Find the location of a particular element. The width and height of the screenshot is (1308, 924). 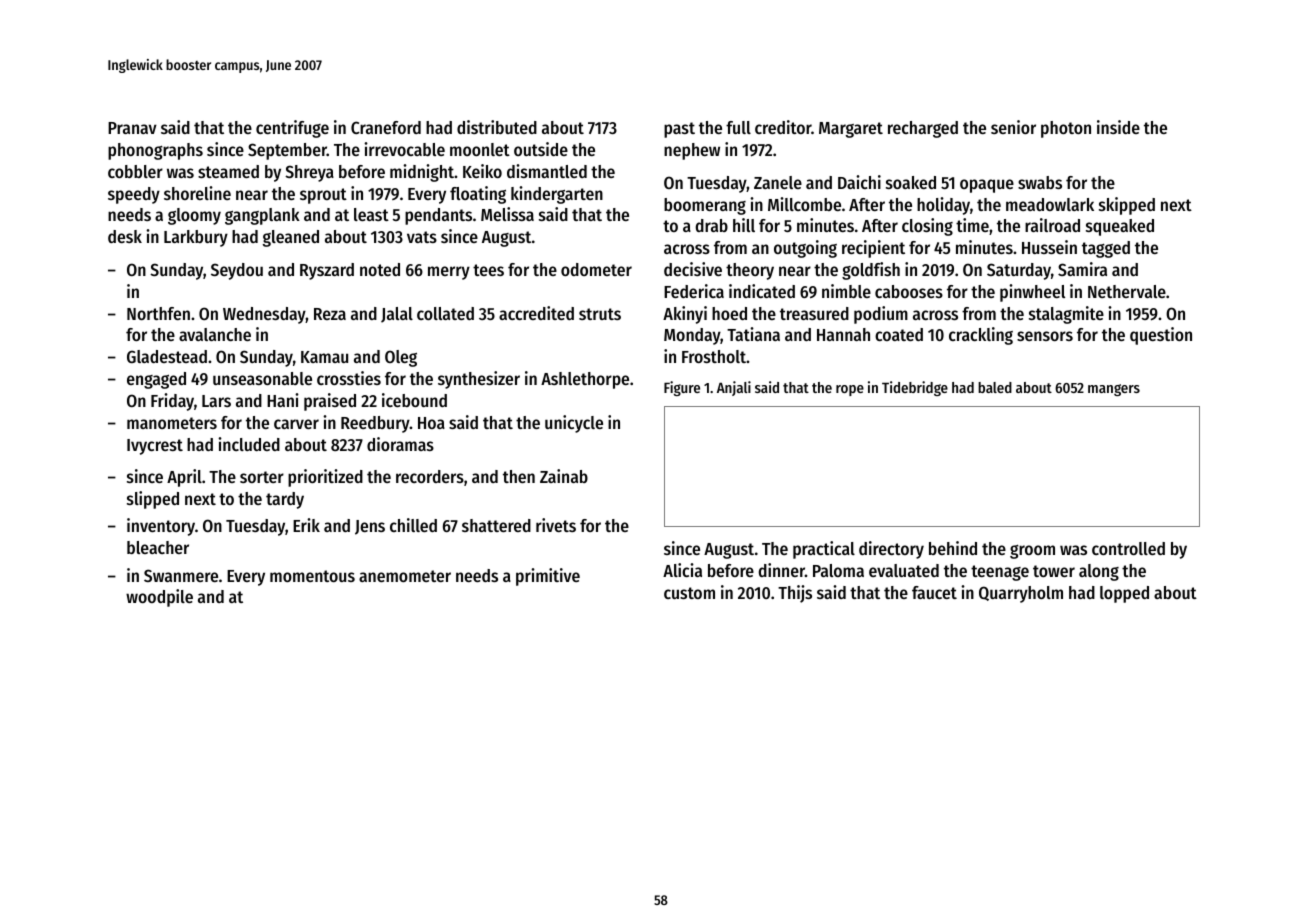

past is located at coordinates (679, 130).
